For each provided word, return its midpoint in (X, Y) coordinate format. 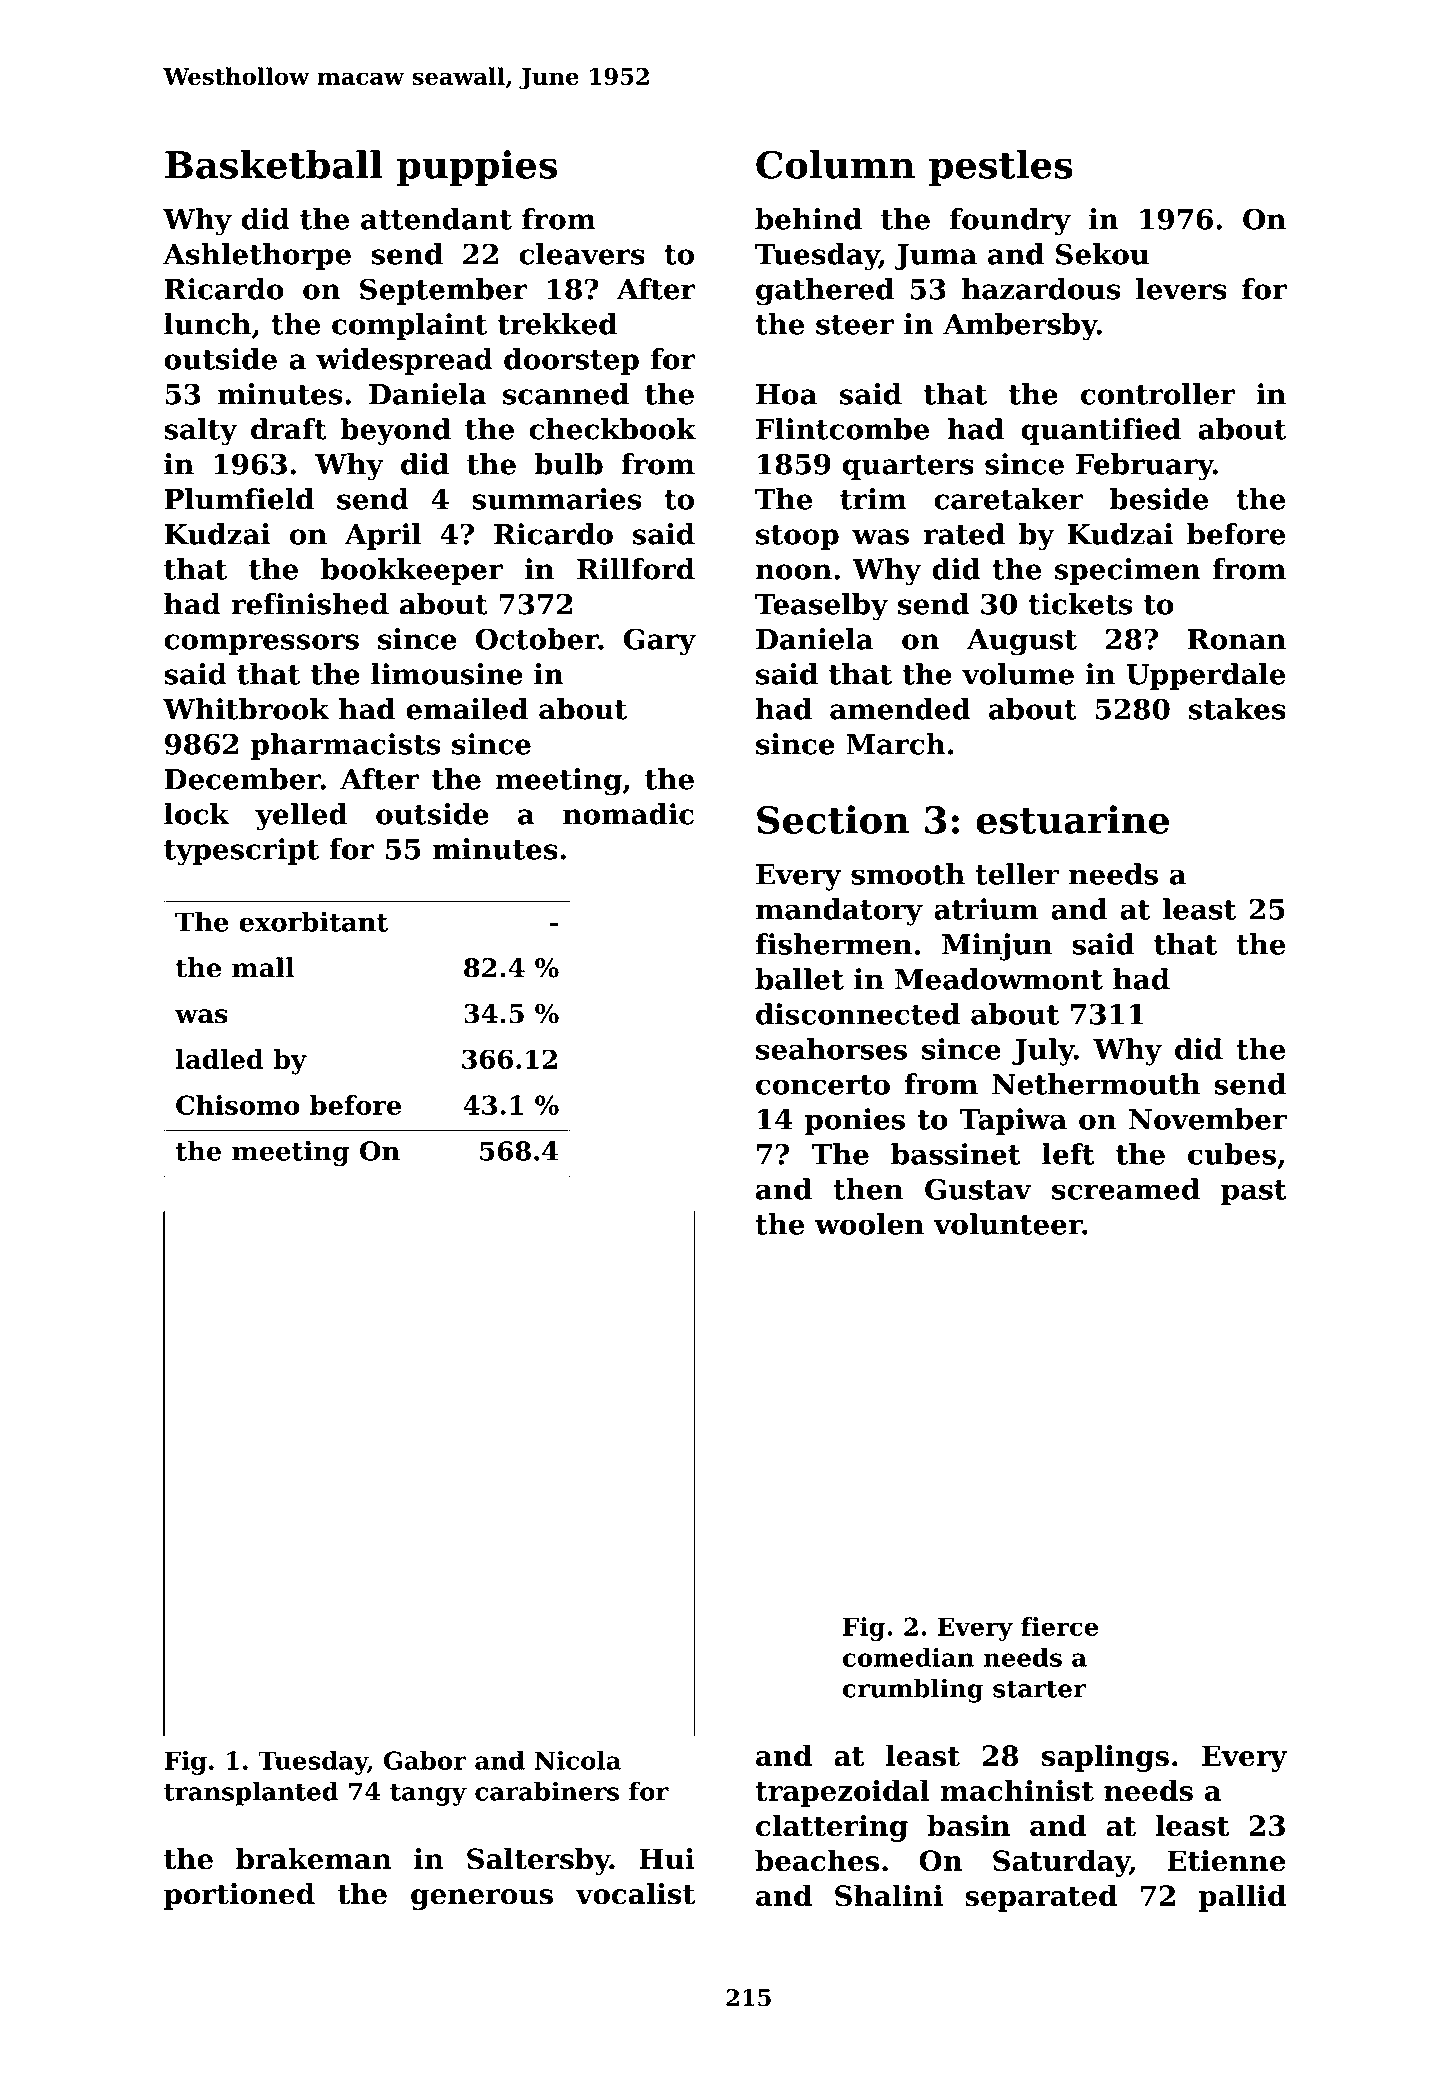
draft (289, 429)
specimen (1128, 571)
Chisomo (238, 1105)
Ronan (1237, 639)
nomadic (628, 814)
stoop (797, 537)
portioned (239, 1896)
